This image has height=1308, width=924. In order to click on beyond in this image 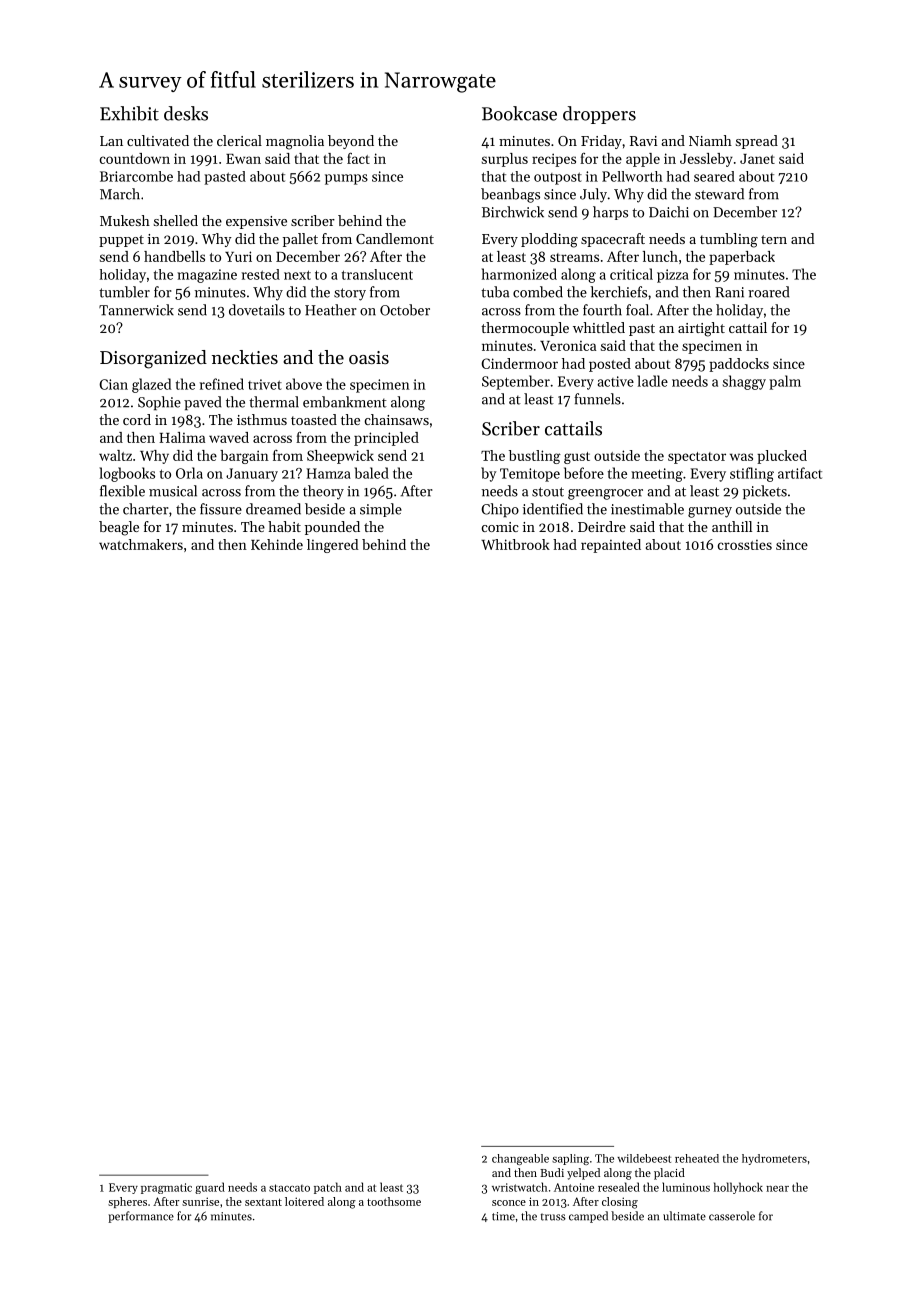, I will do `click(351, 142)`.
